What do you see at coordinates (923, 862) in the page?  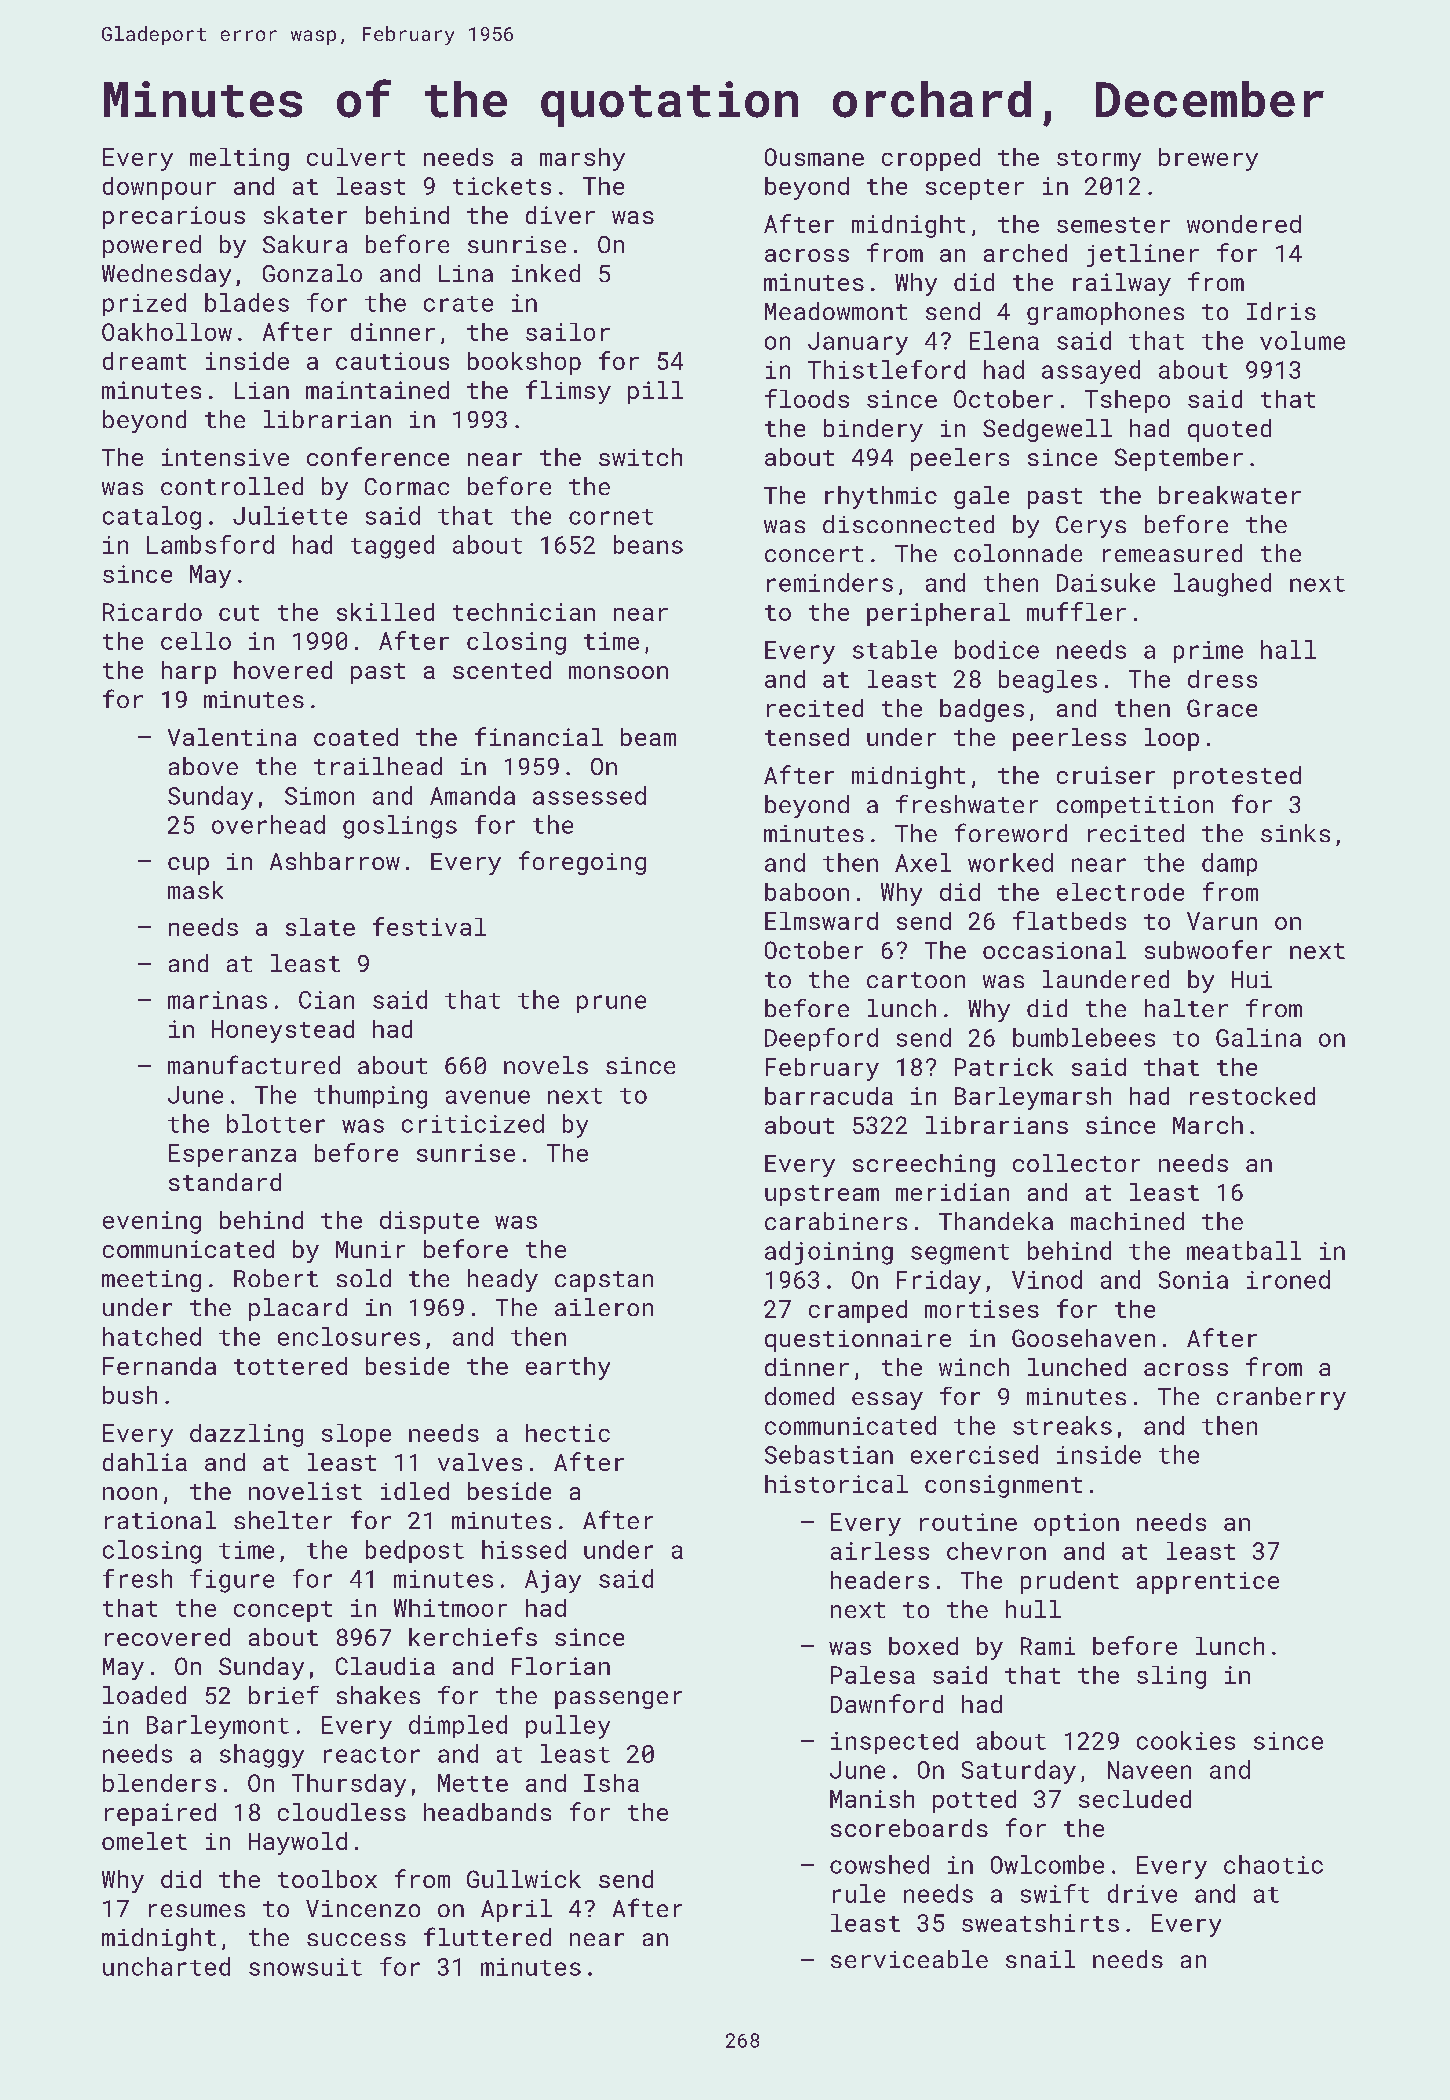 I see `Axel` at bounding box center [923, 862].
